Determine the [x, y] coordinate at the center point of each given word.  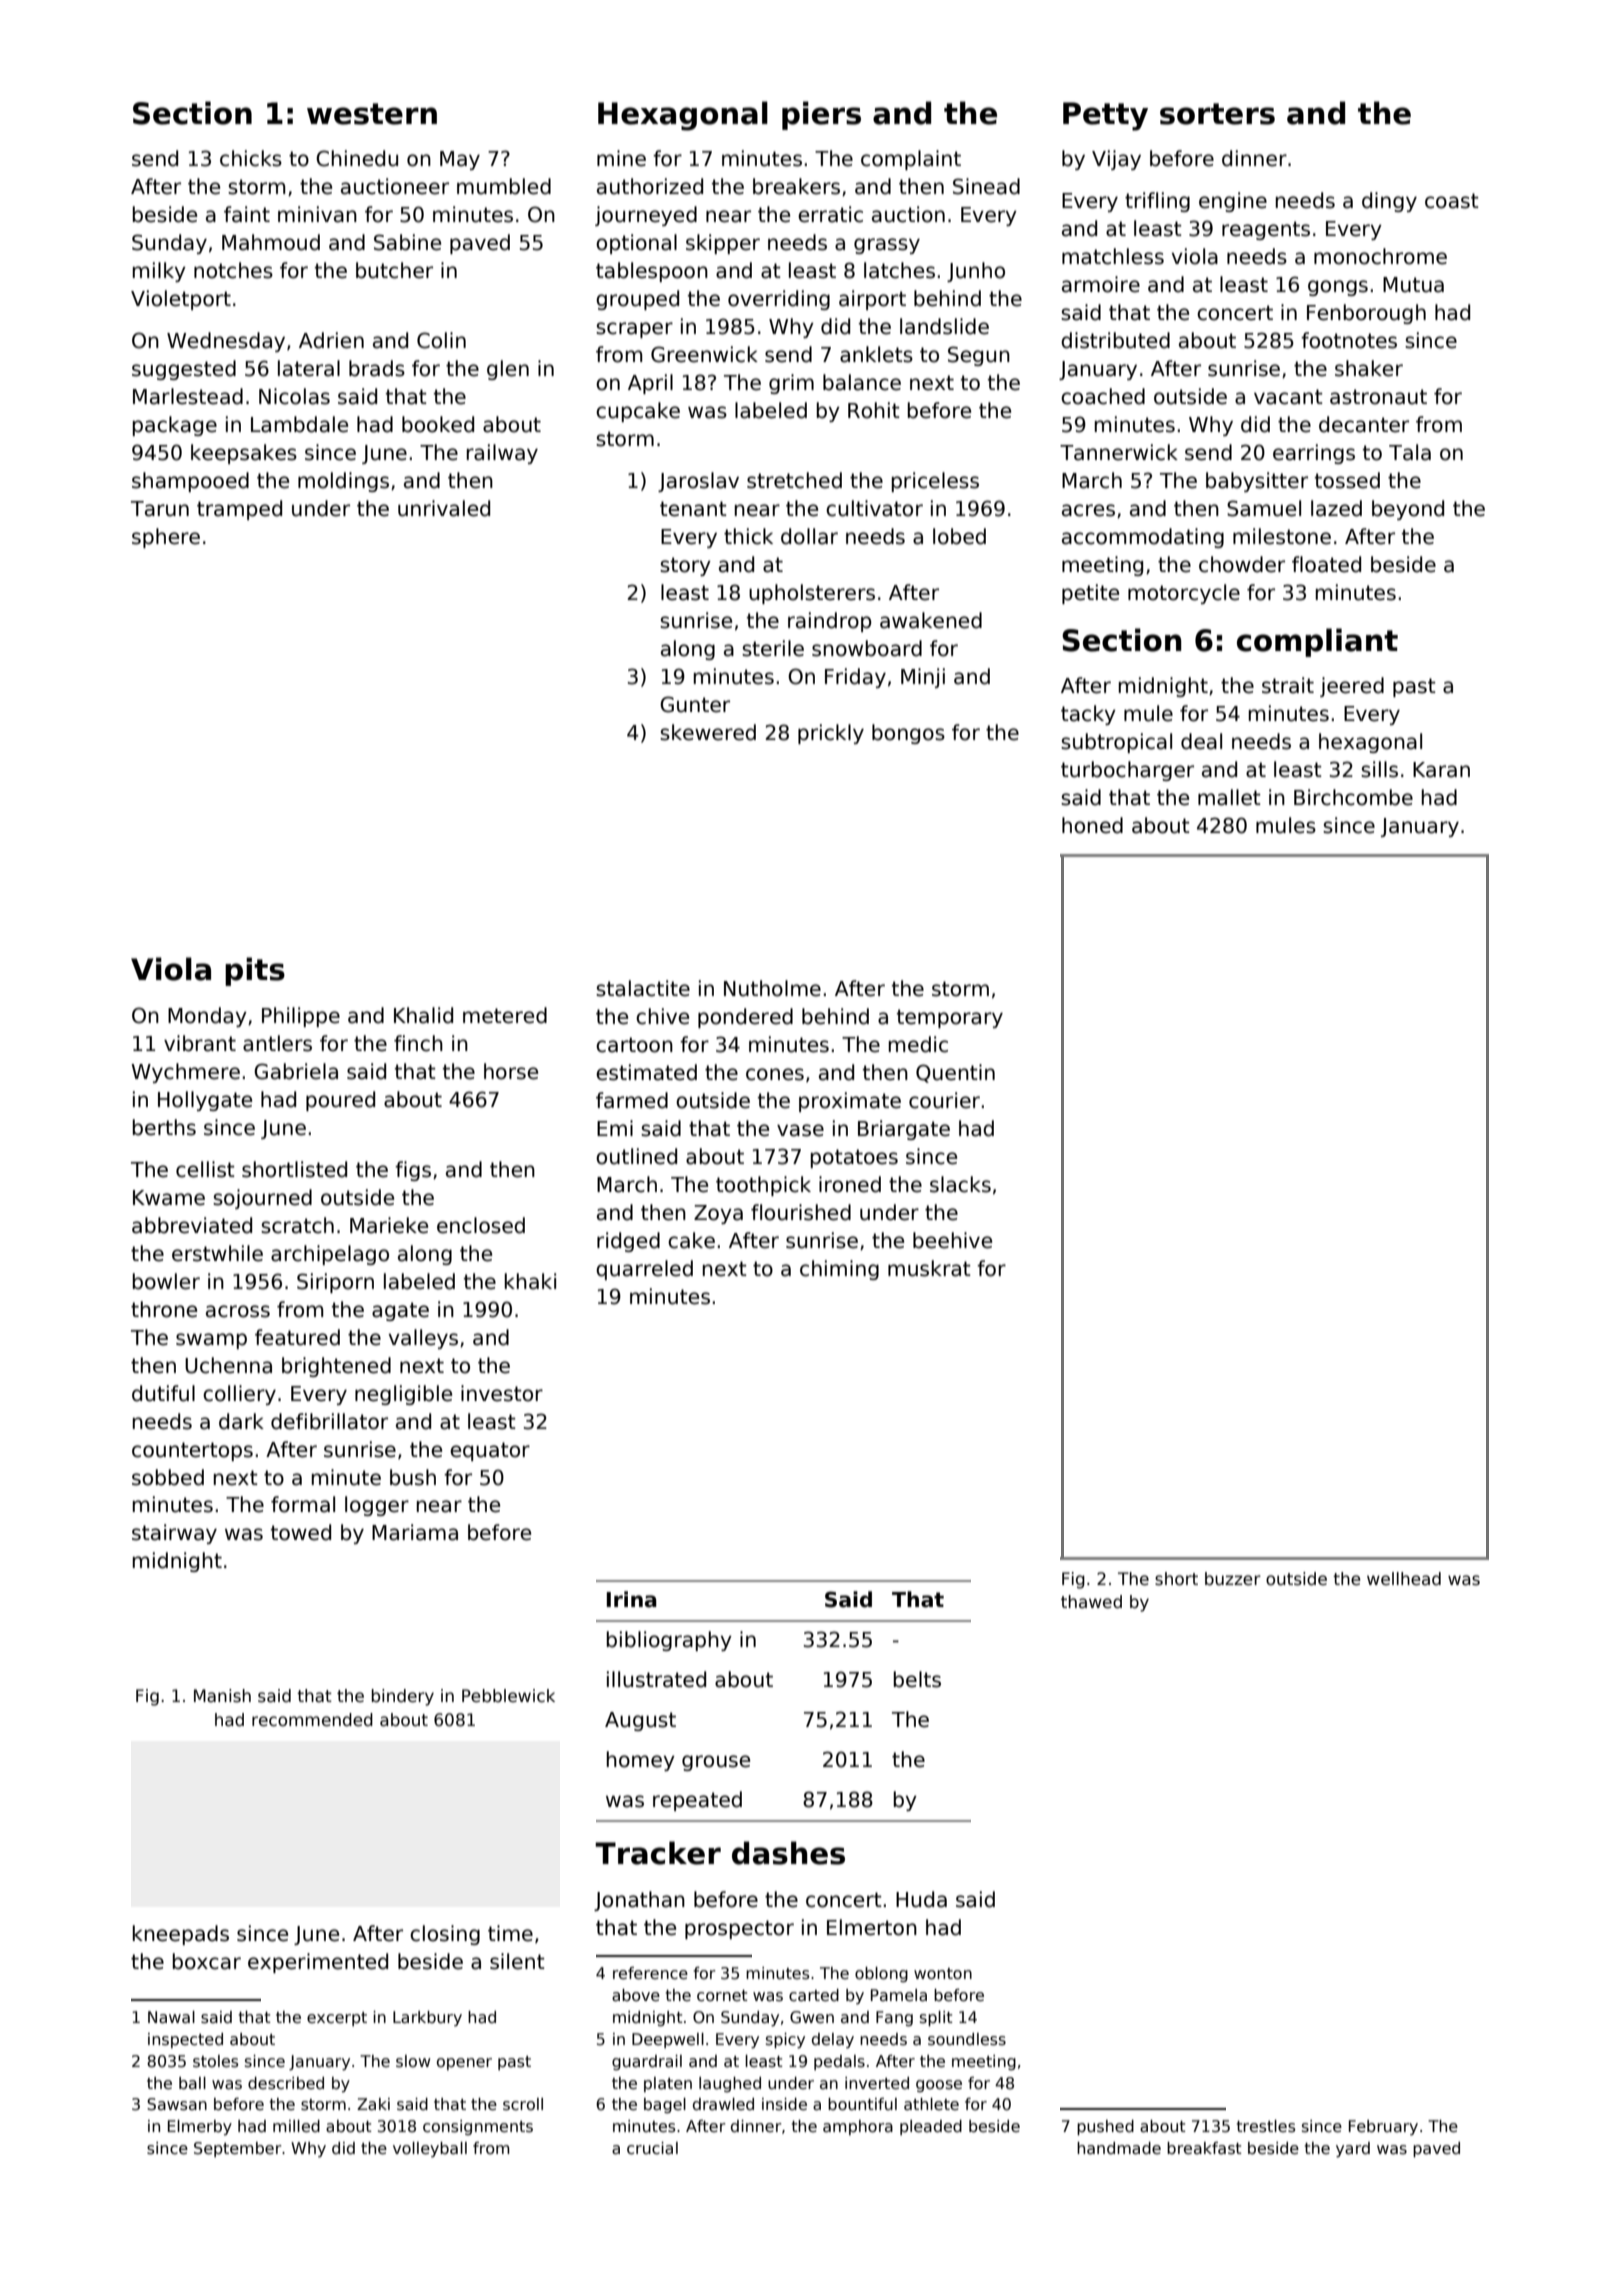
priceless [935, 482]
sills [1379, 769]
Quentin [955, 1073]
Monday [207, 1017]
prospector [739, 1929]
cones [775, 1074]
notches [233, 270]
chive [662, 1016]
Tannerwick [1119, 452]
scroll [523, 2104]
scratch [297, 1225]
